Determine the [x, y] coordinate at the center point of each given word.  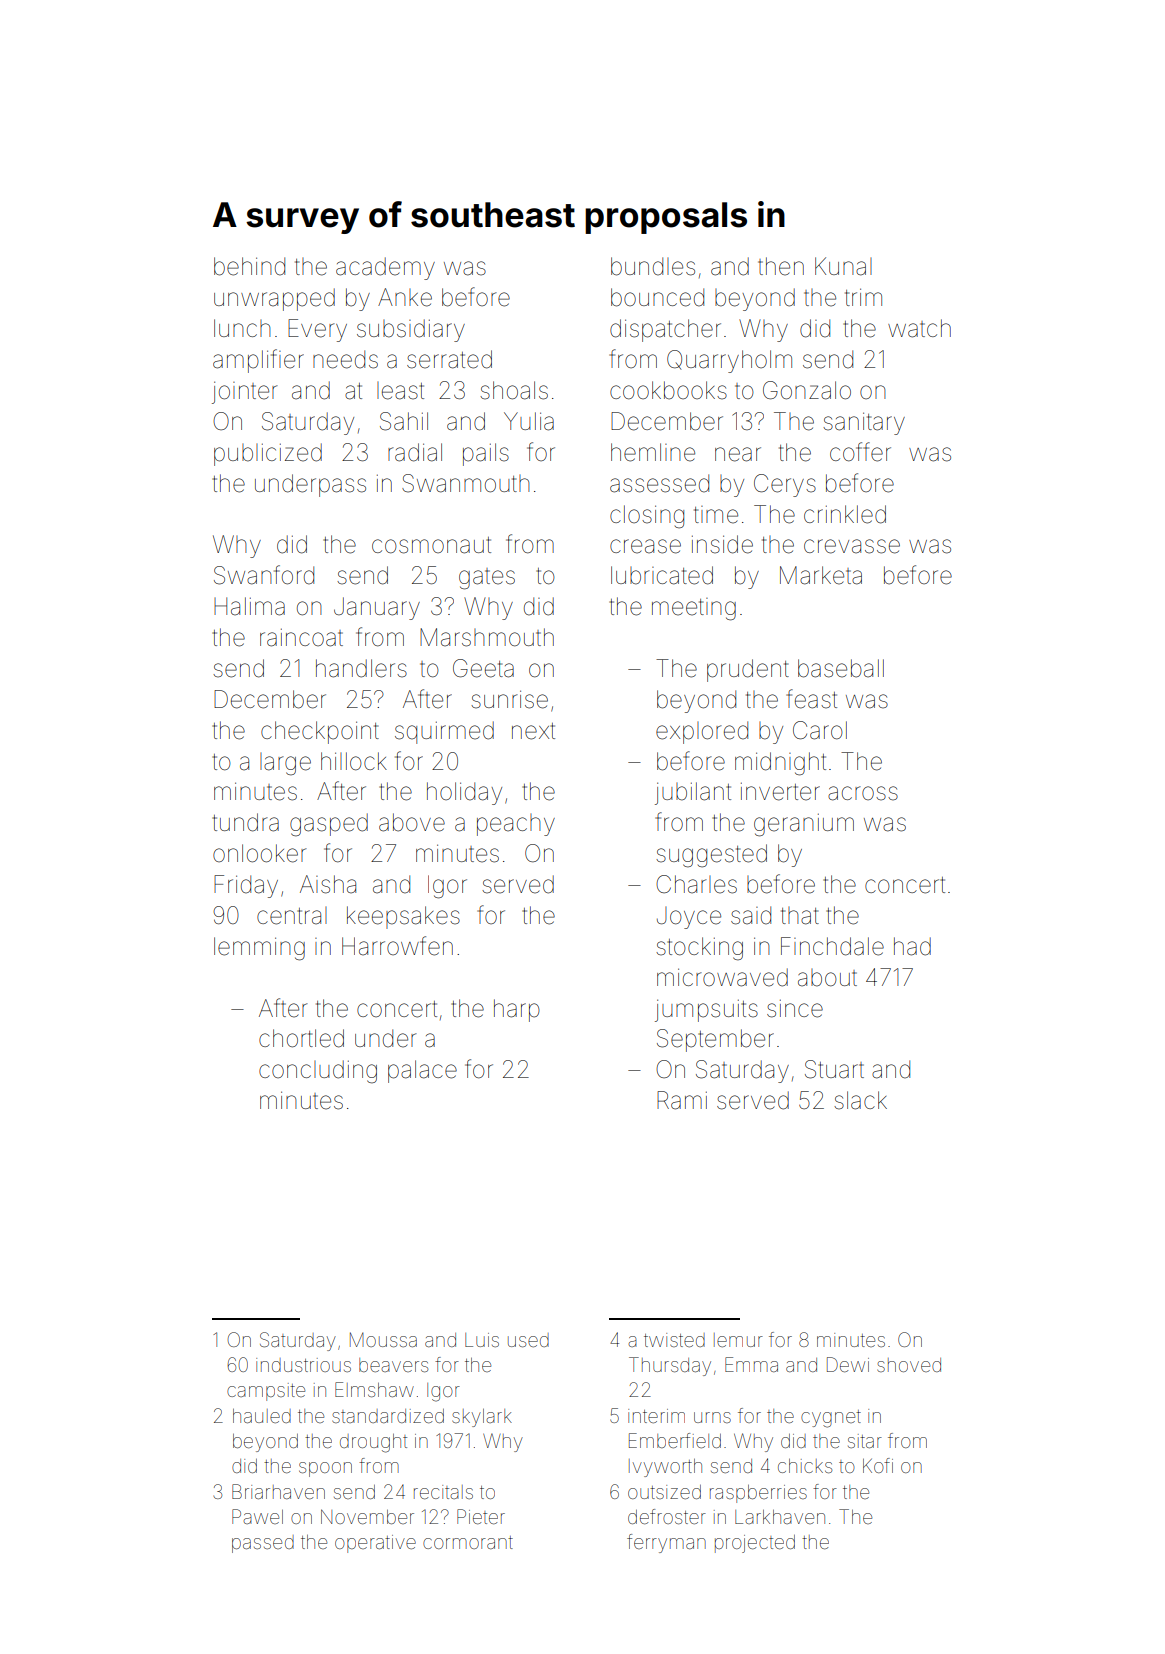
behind [249, 266]
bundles [653, 266]
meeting [694, 609]
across [863, 793]
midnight [780, 764]
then [781, 266]
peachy [516, 825]
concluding [318, 1072]
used [528, 1340]
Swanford [264, 575]
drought [373, 1443]
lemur [738, 1340]
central [292, 916]
